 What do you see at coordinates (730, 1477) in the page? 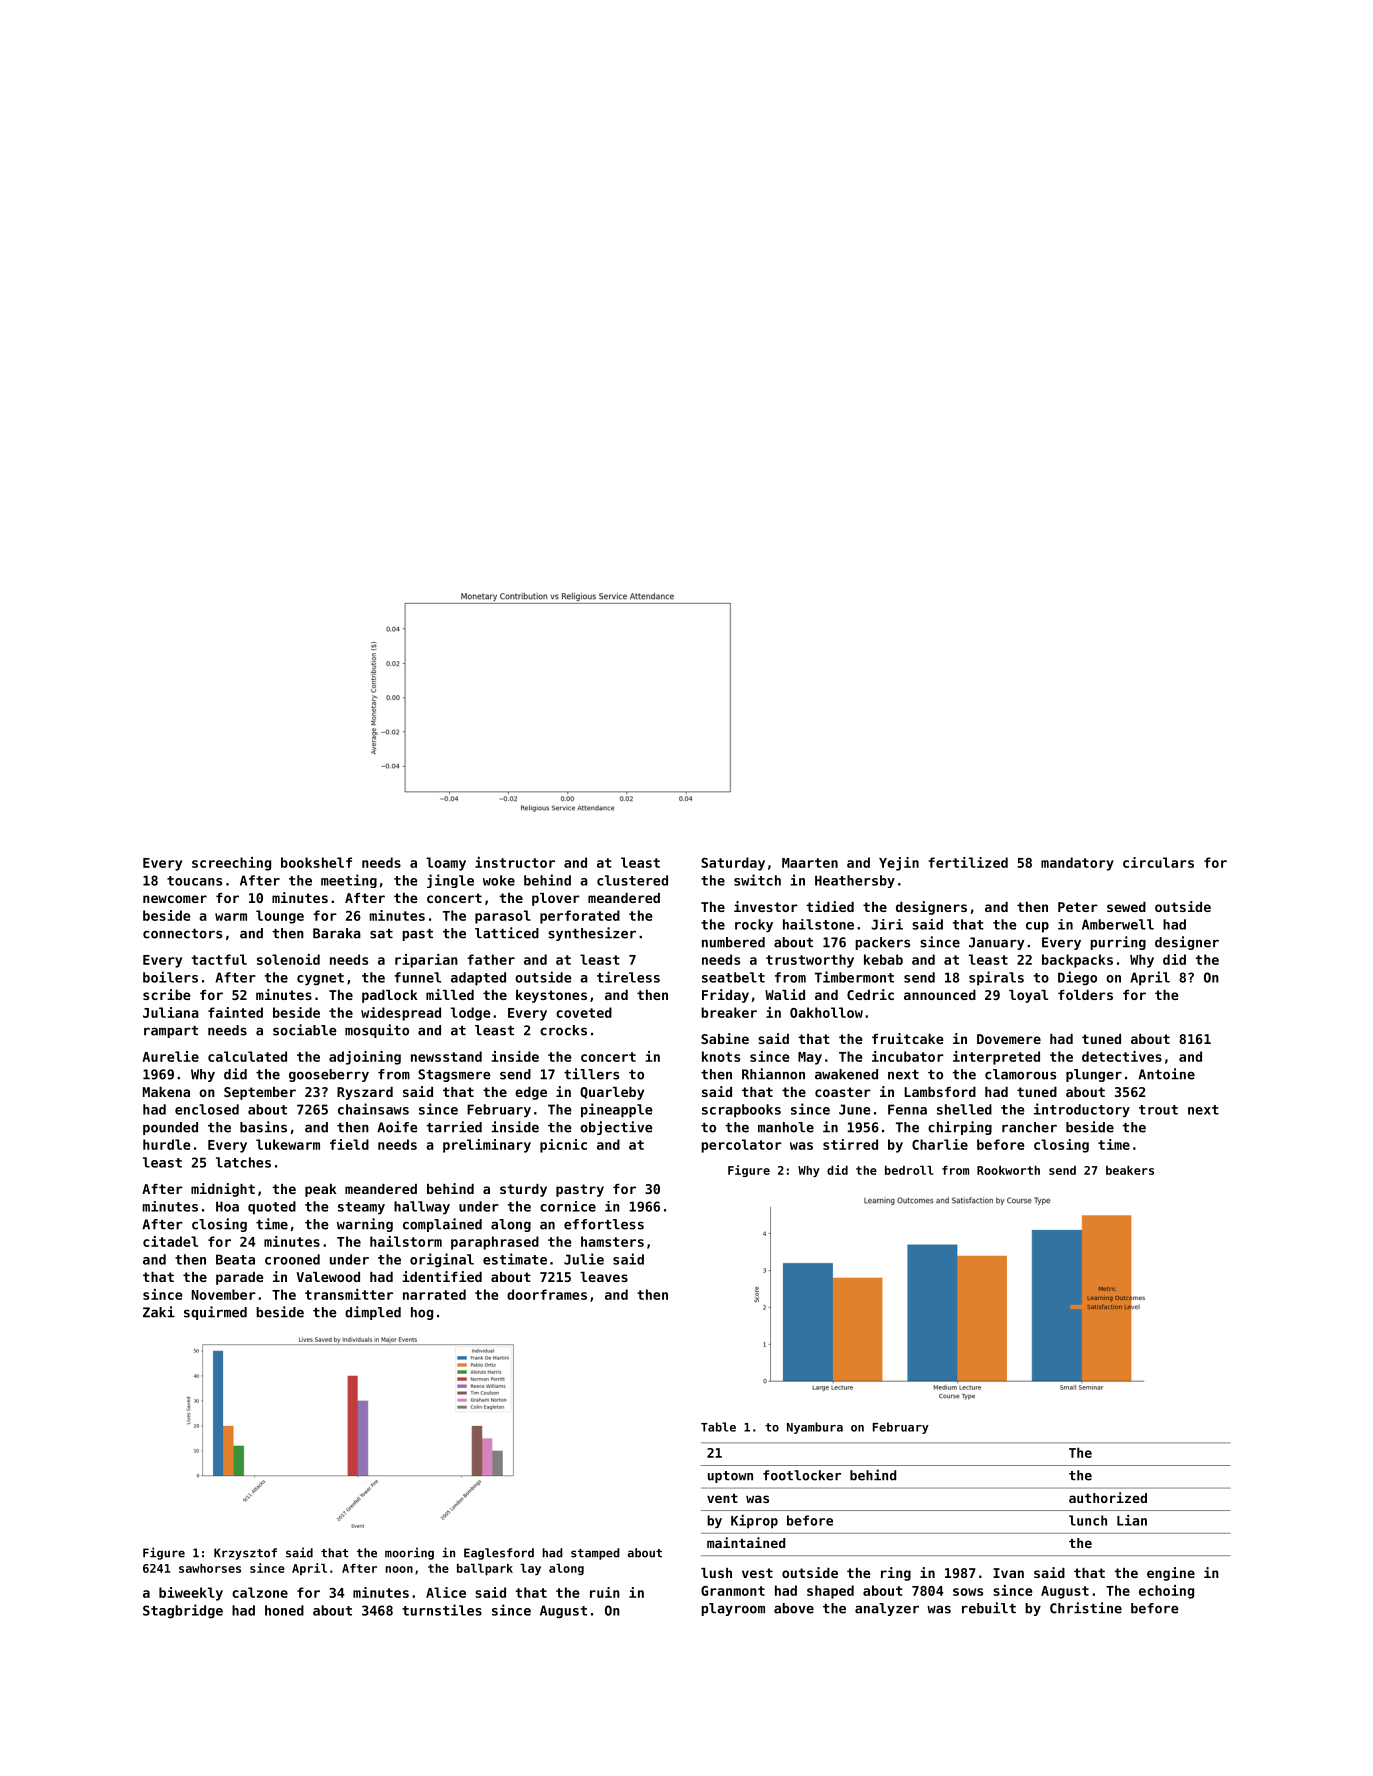
I see `uptown` at bounding box center [730, 1477].
